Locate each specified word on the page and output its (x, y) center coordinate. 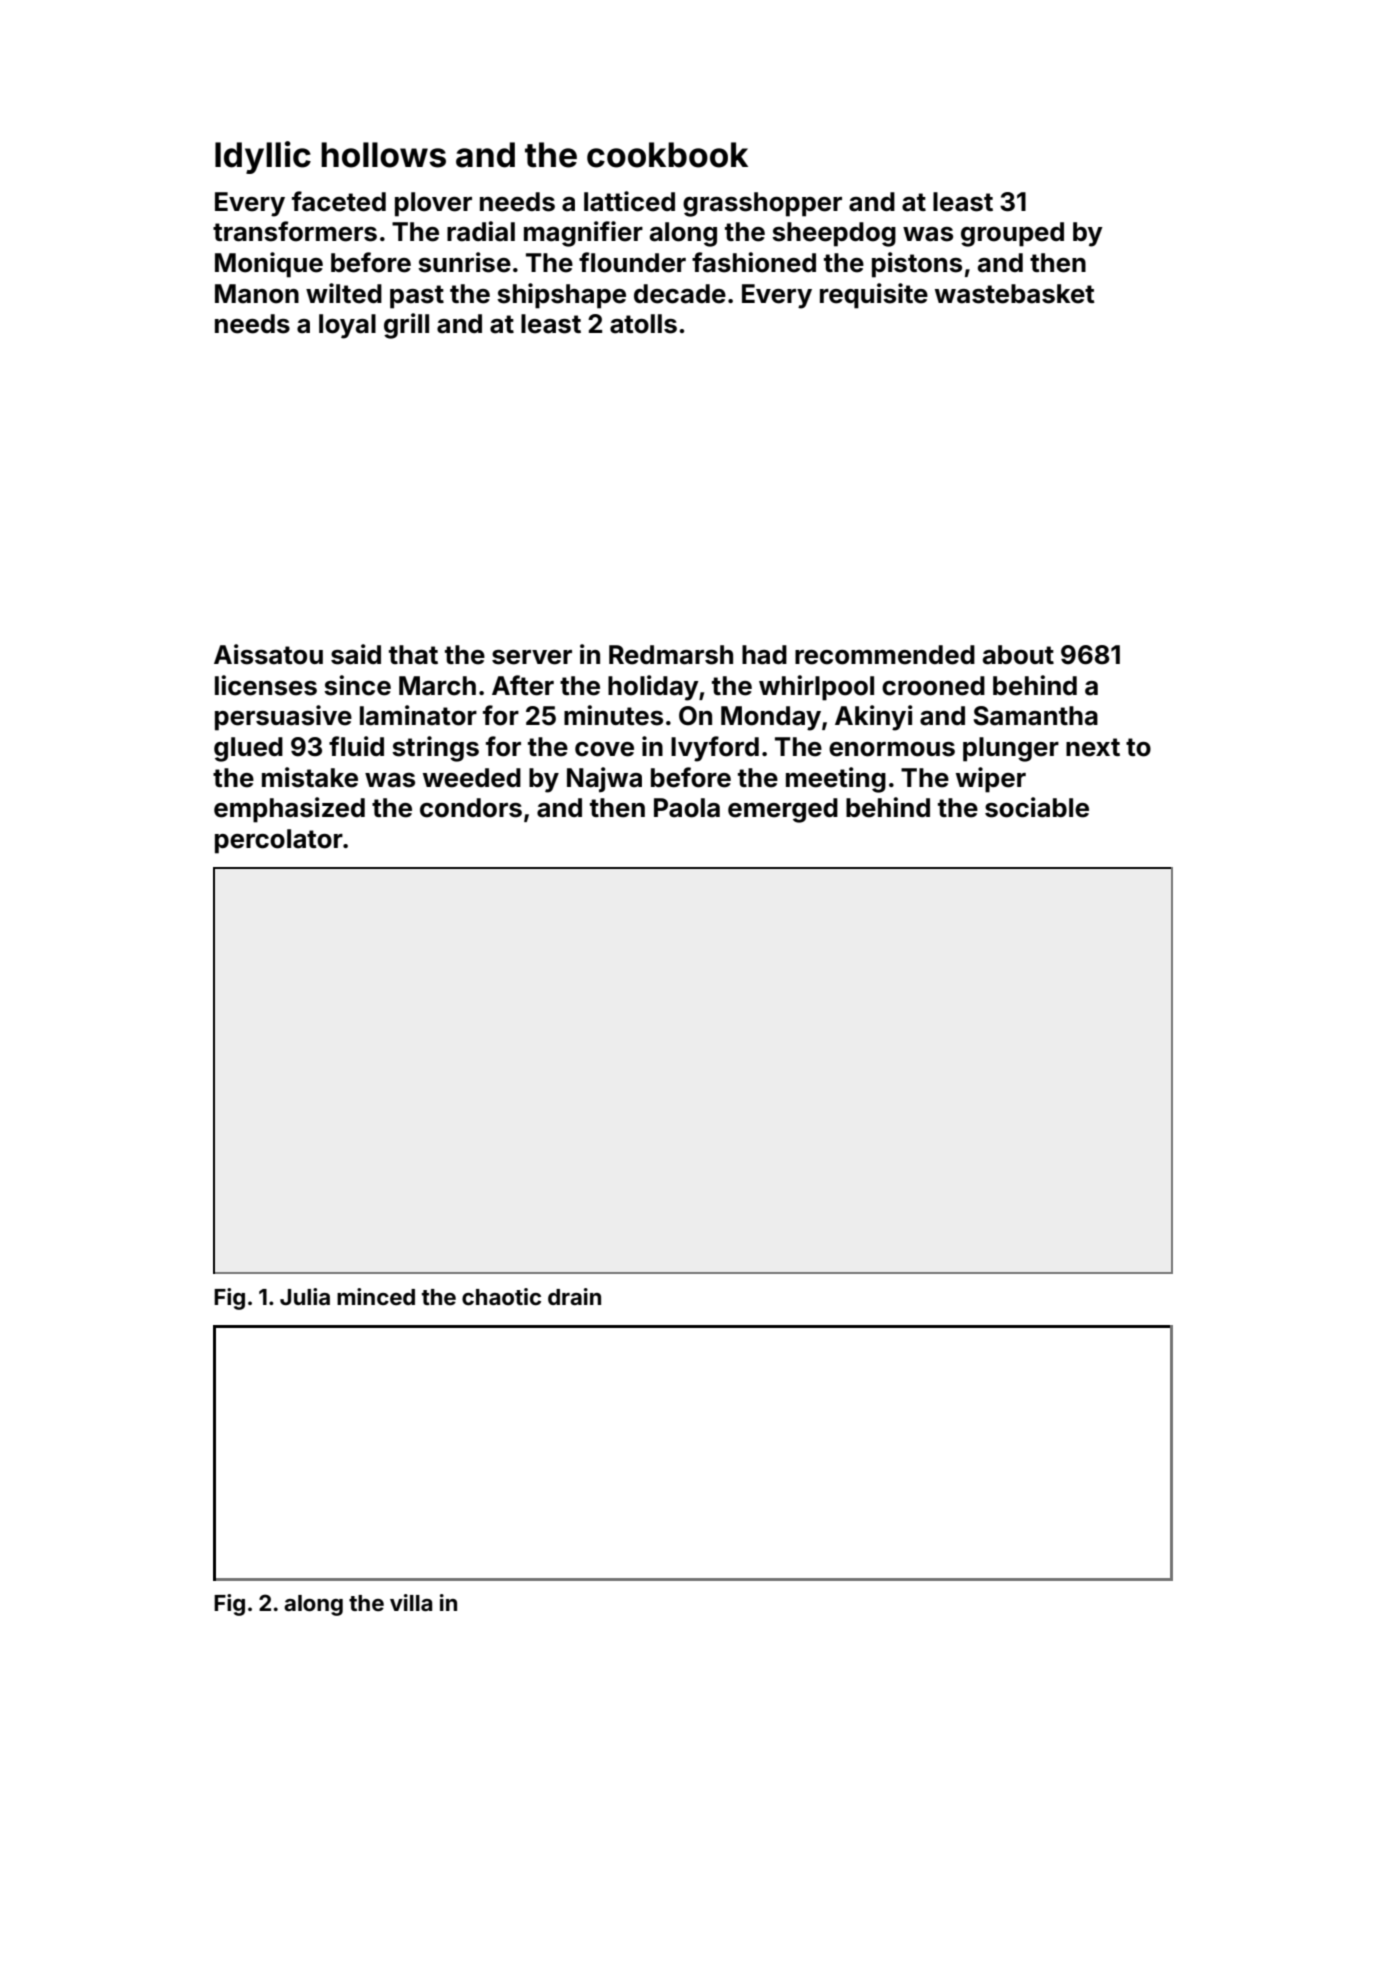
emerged (783, 810)
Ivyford (715, 749)
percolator (279, 841)
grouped (1012, 234)
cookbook (667, 155)
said (356, 654)
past (417, 297)
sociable (1037, 807)
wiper (991, 780)
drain (574, 1296)
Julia (305, 1296)
